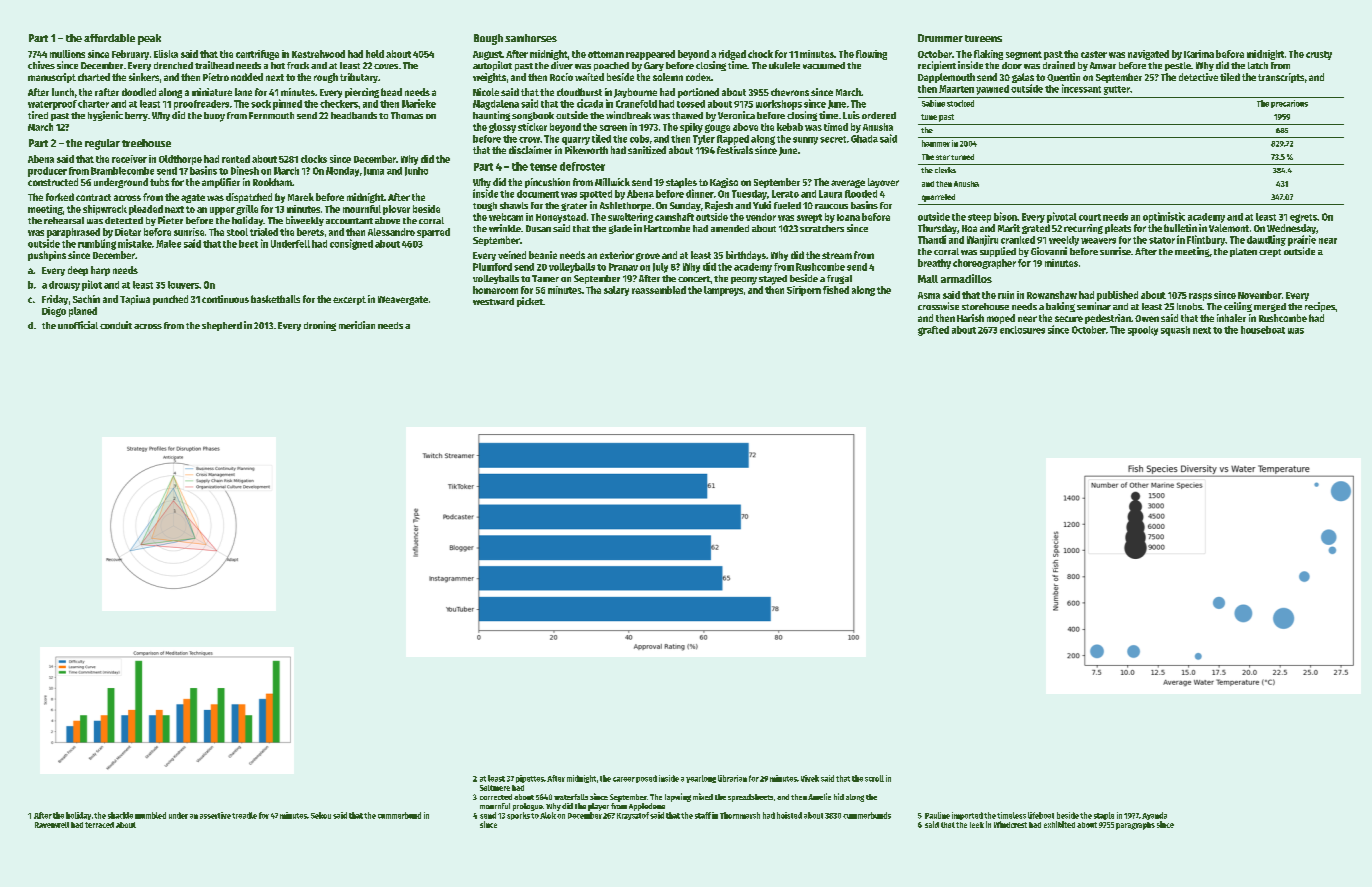 The width and height of the screenshot is (1372, 887). Describe the element at coordinates (215, 815) in the screenshot. I see `assertive` at that location.
